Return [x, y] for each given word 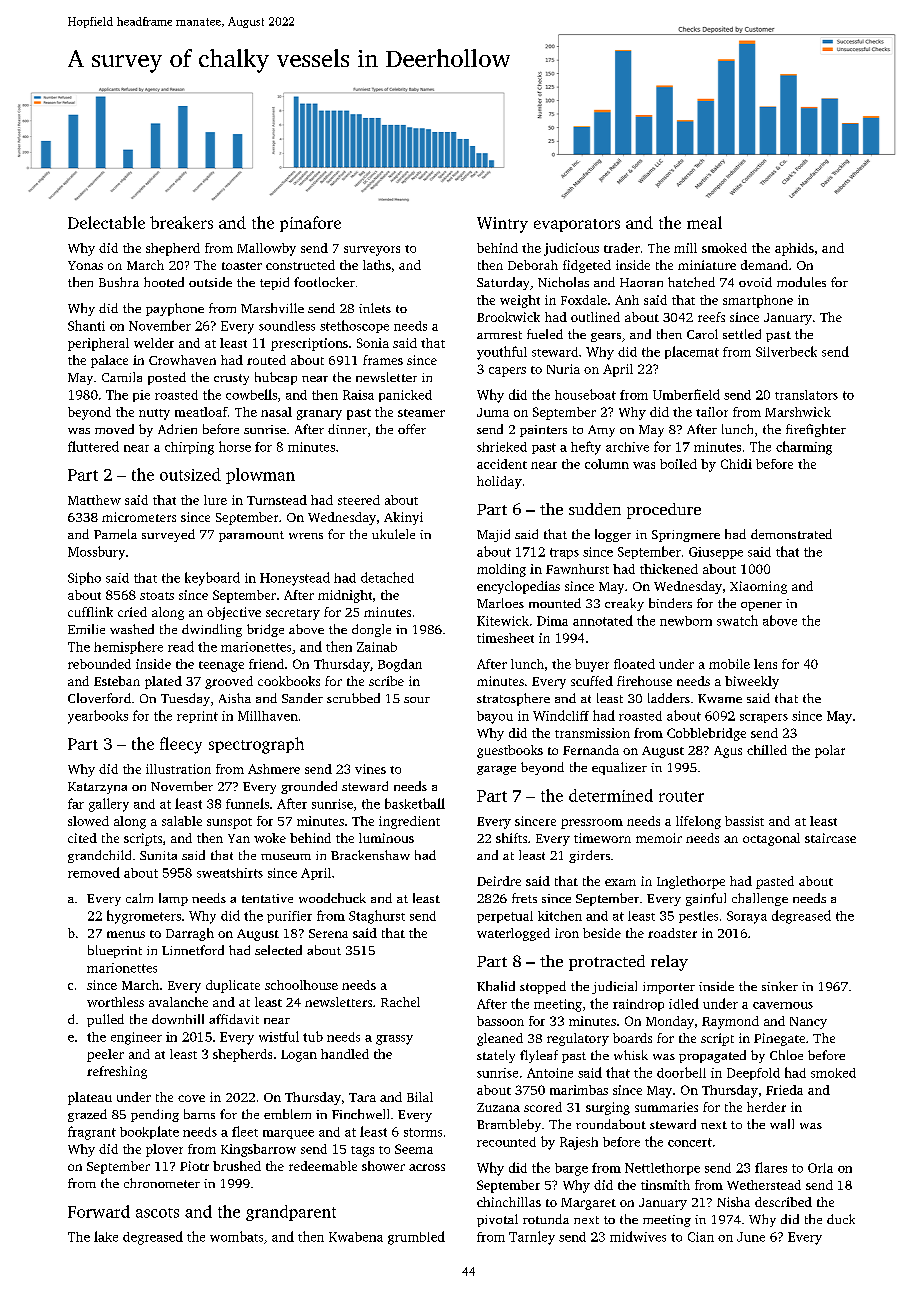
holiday [499, 482]
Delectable [106, 222]
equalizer [619, 768]
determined [611, 795]
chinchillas [509, 1202]
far [76, 803]
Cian [701, 1237]
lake [106, 1236]
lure [215, 500]
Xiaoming [758, 587]
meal [704, 222]
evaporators [577, 225]
